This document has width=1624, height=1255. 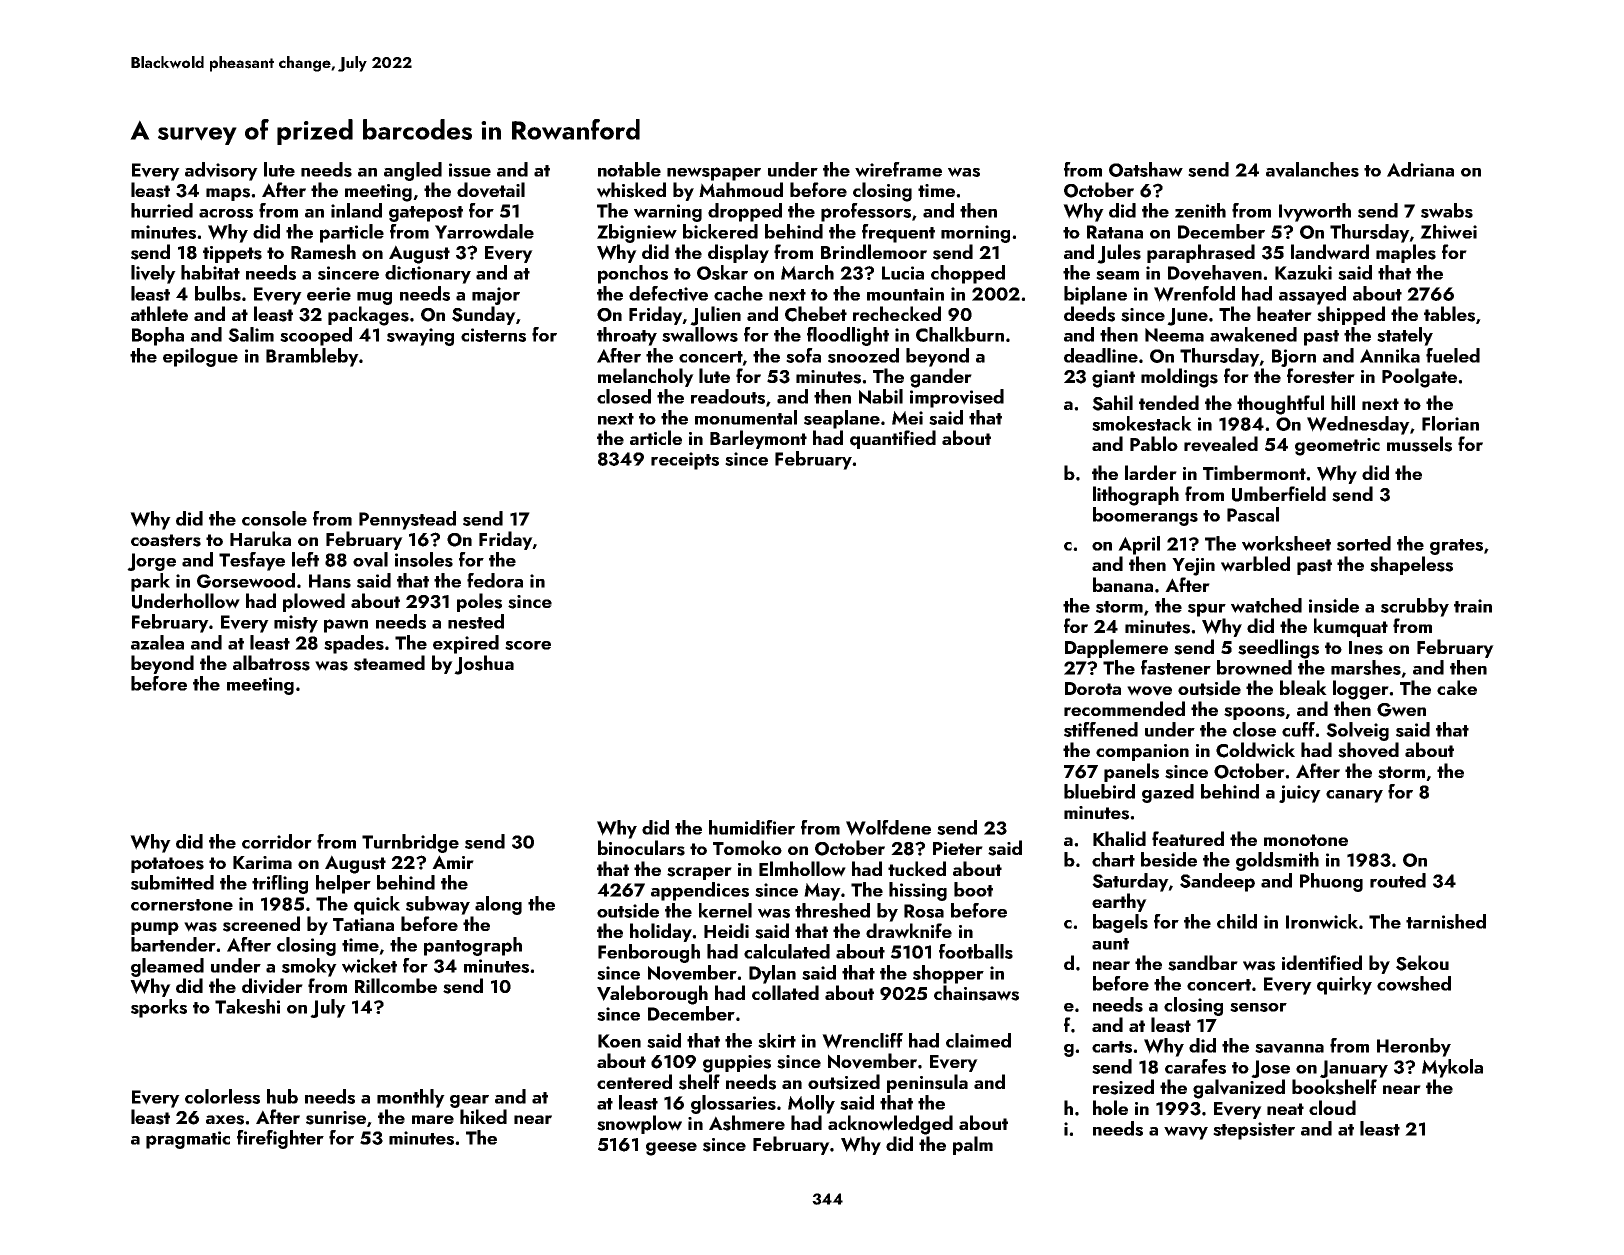 What do you see at coordinates (377, 905) in the document?
I see `quick` at bounding box center [377, 905].
